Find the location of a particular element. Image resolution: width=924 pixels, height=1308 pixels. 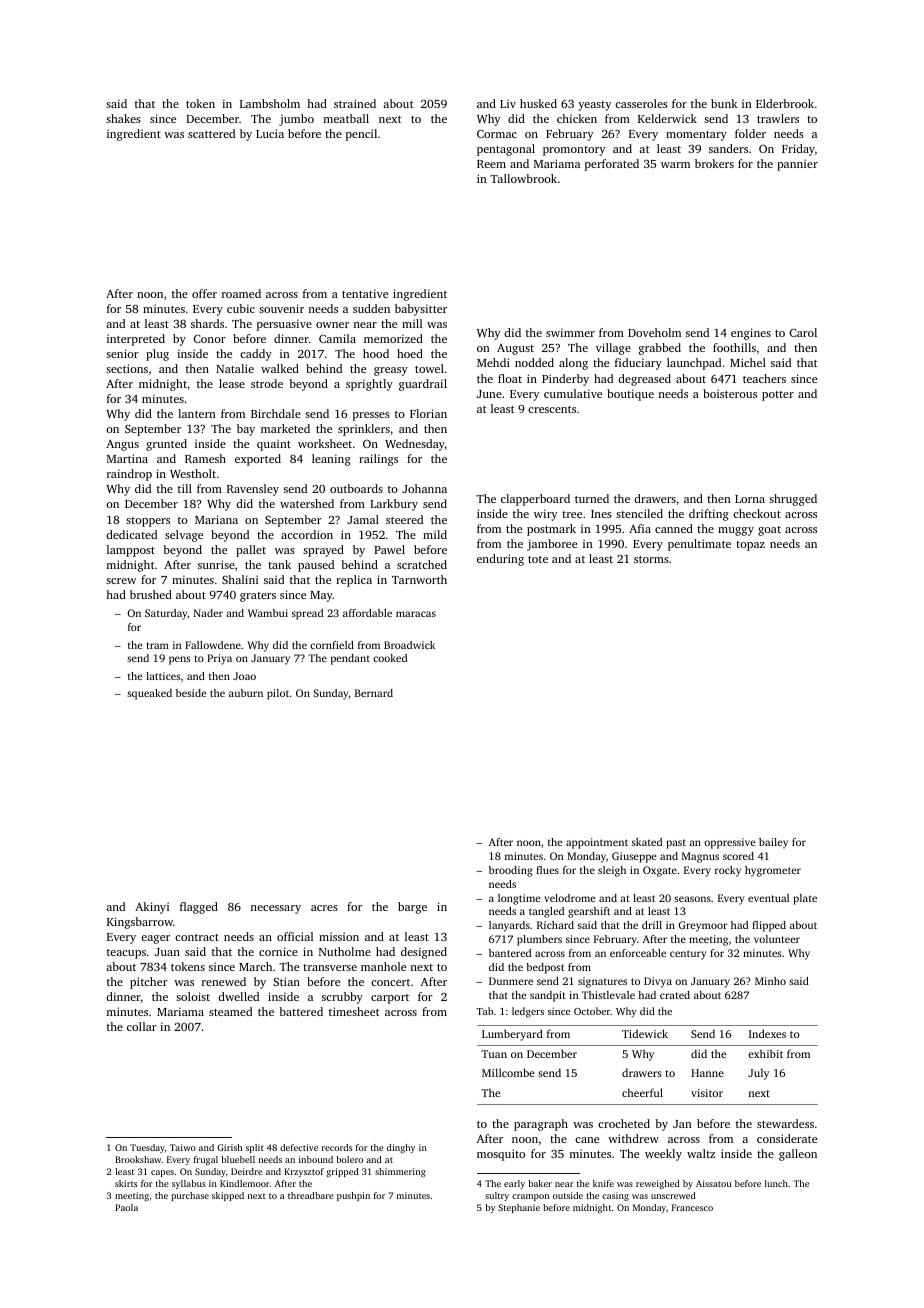

steamed is located at coordinates (230, 1011).
